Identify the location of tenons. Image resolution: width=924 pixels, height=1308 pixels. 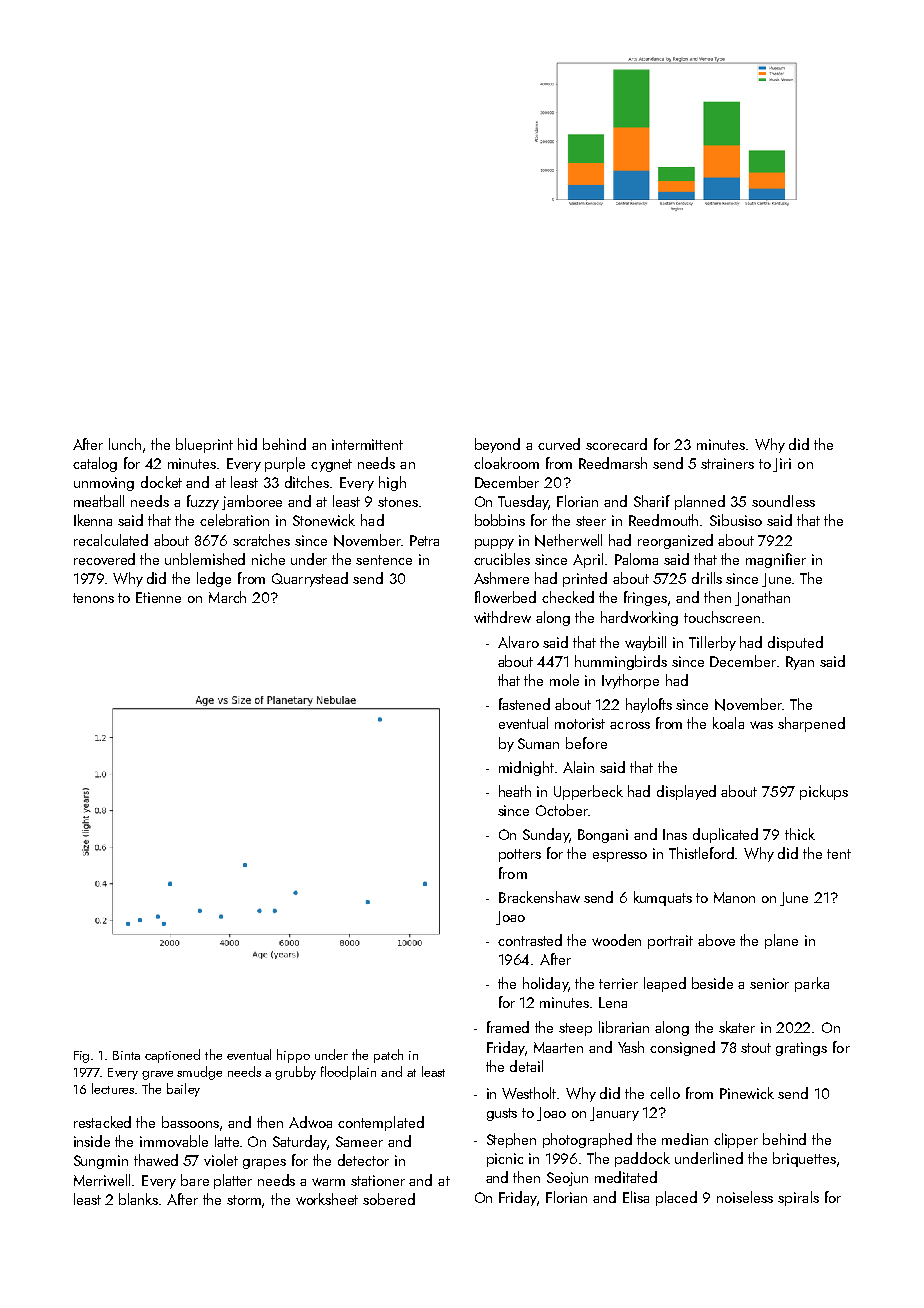
(93, 598).
